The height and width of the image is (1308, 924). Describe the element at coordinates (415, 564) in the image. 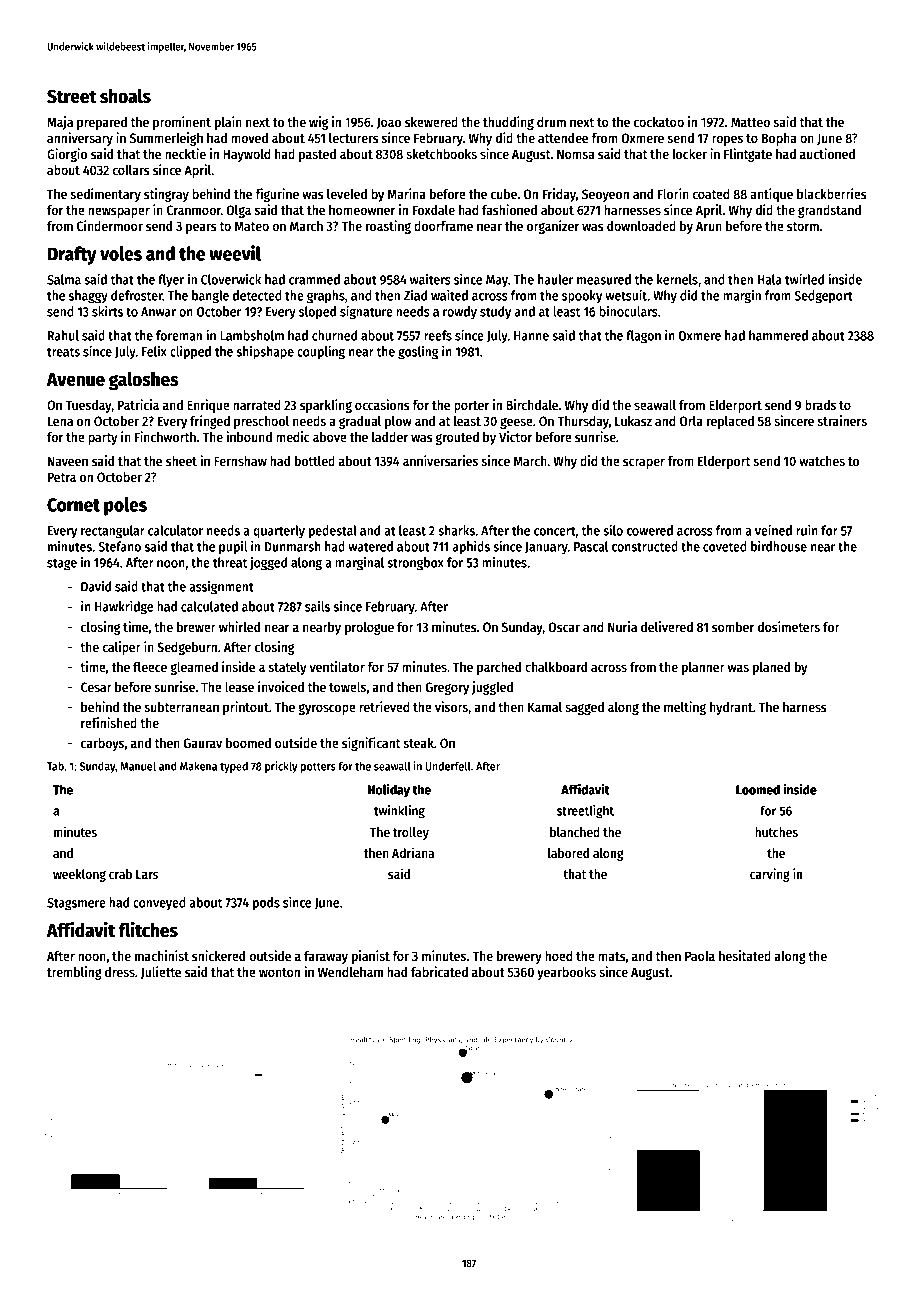

I see `strongbox` at that location.
